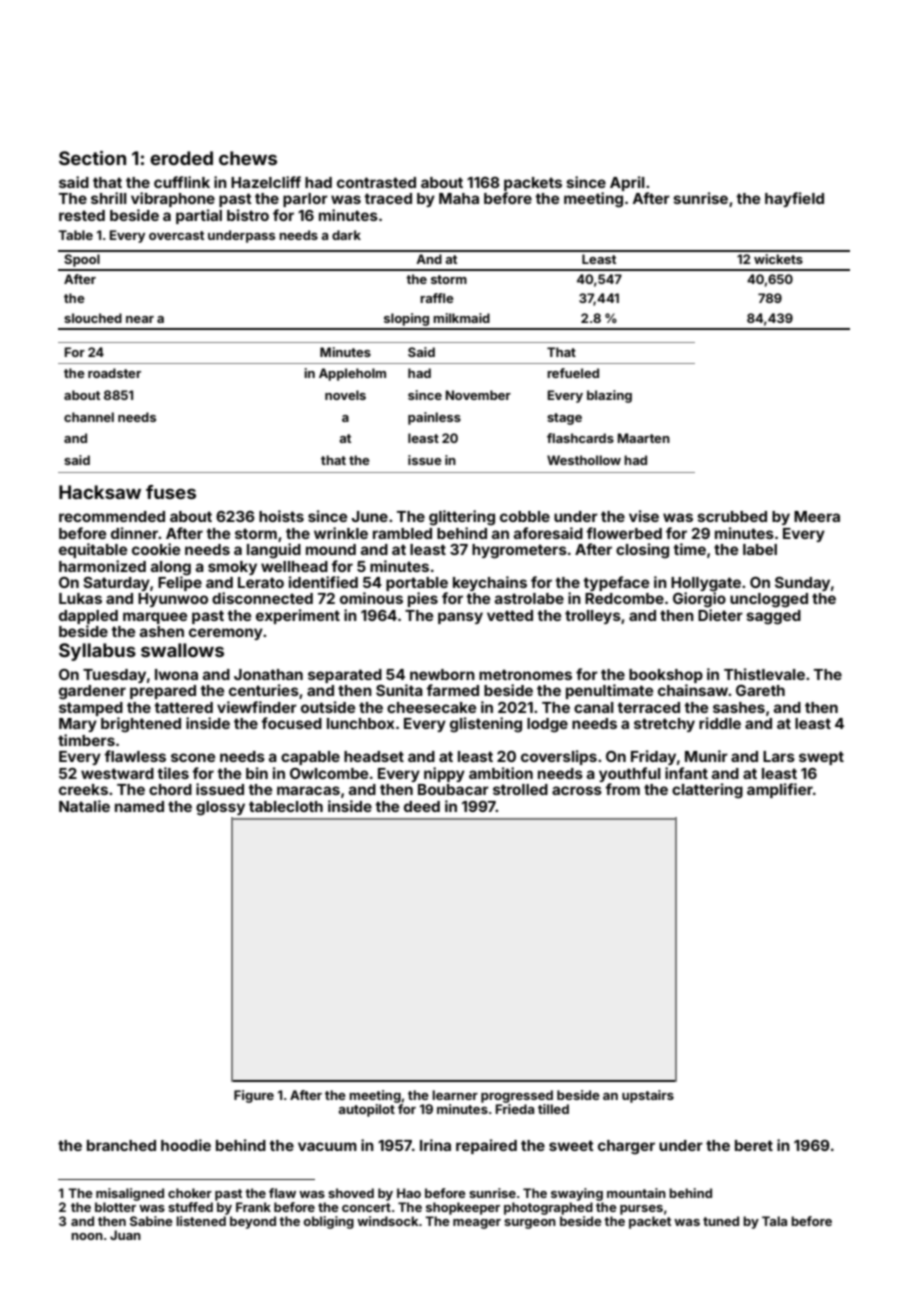  Describe the element at coordinates (517, 1096) in the page. I see `progressed` at that location.
